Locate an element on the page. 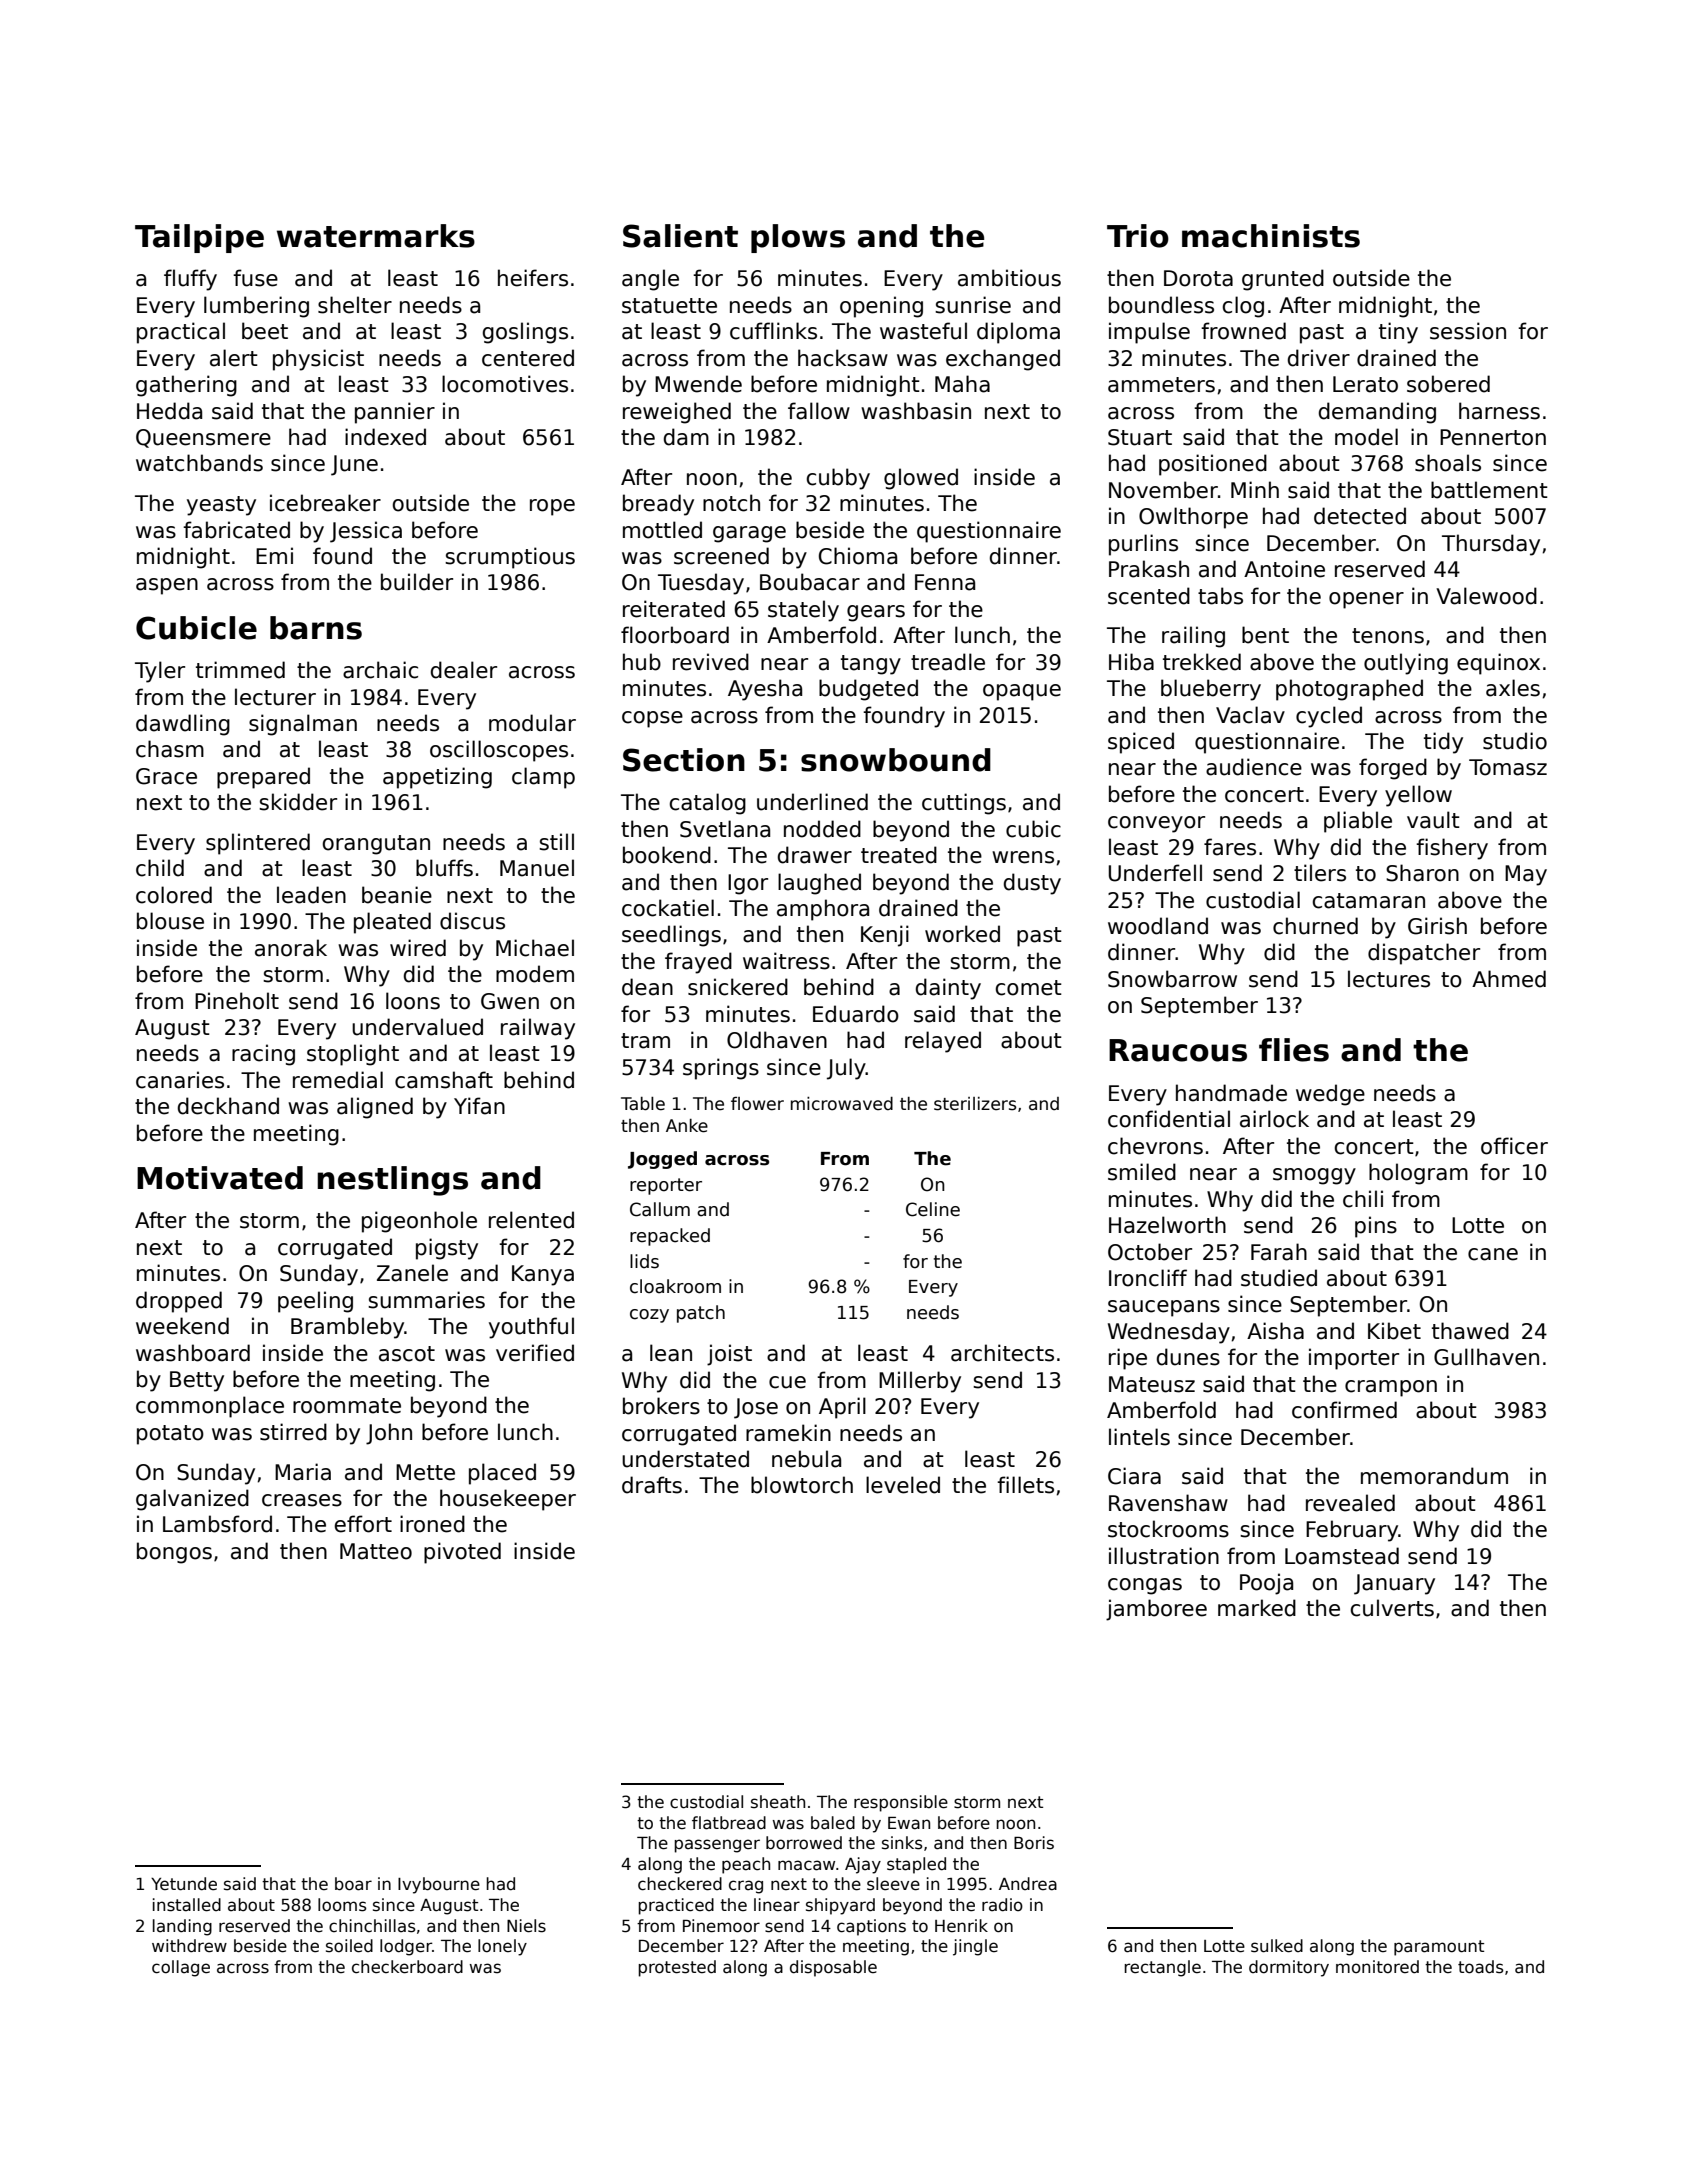 Image resolution: width=1683 pixels, height=2178 pixels. Callum is located at coordinates (660, 1209).
